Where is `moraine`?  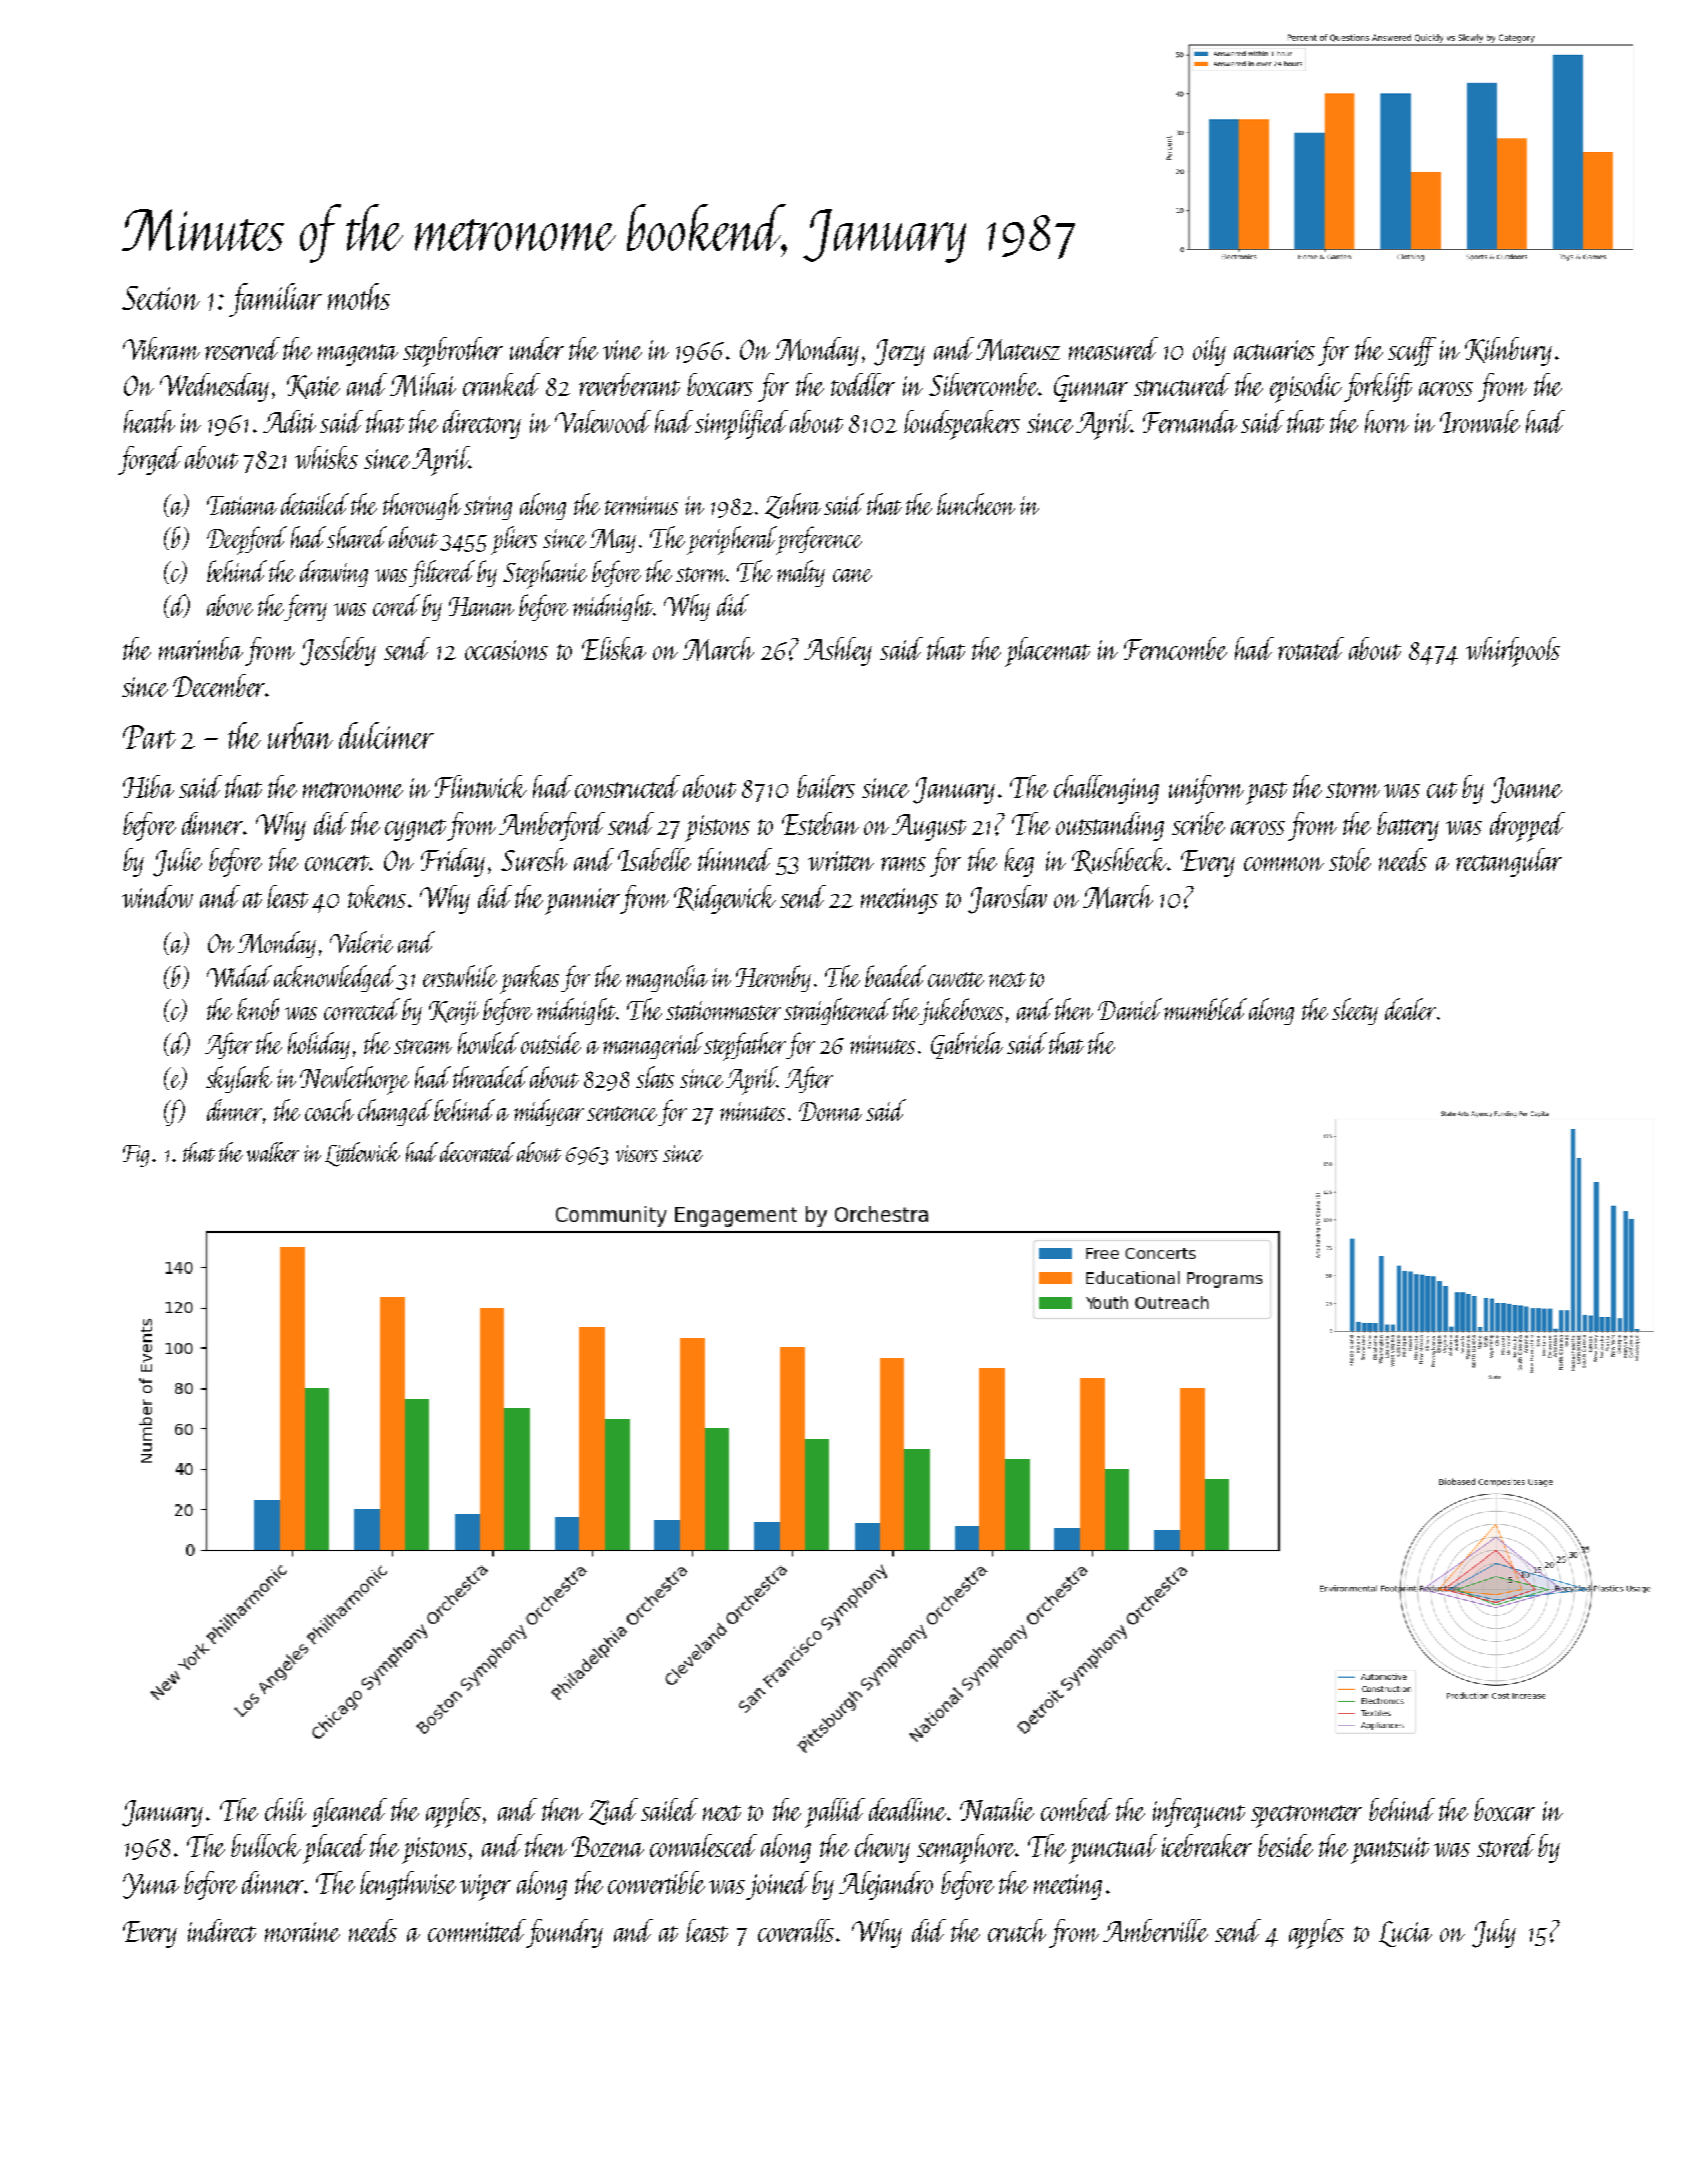
moraine is located at coordinates (302, 1932).
